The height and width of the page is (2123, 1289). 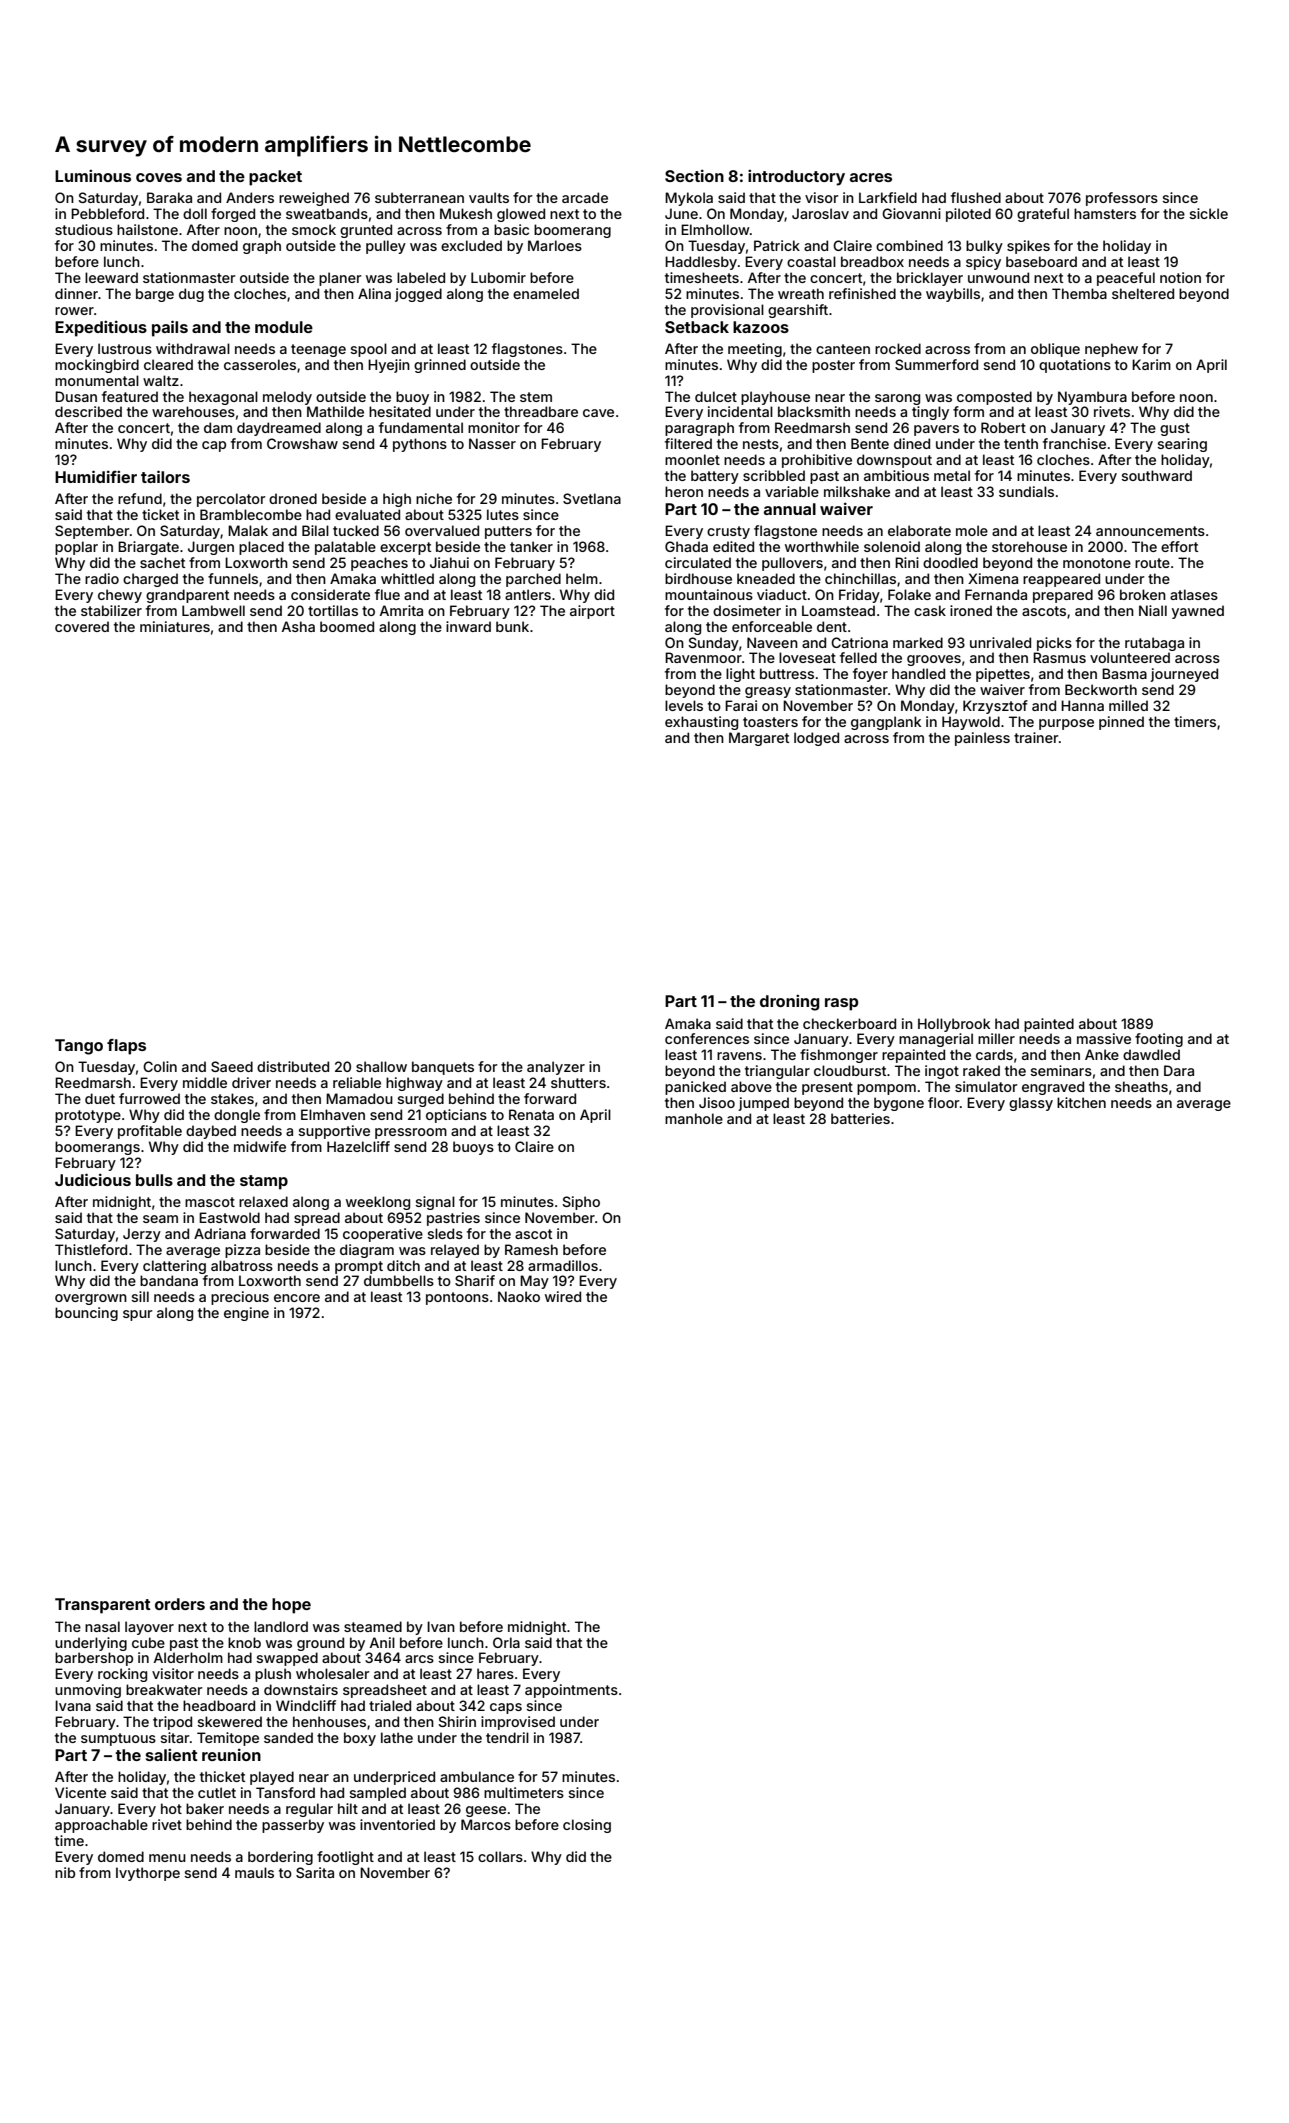 What do you see at coordinates (1092, 398) in the page?
I see `Nyambura` at bounding box center [1092, 398].
